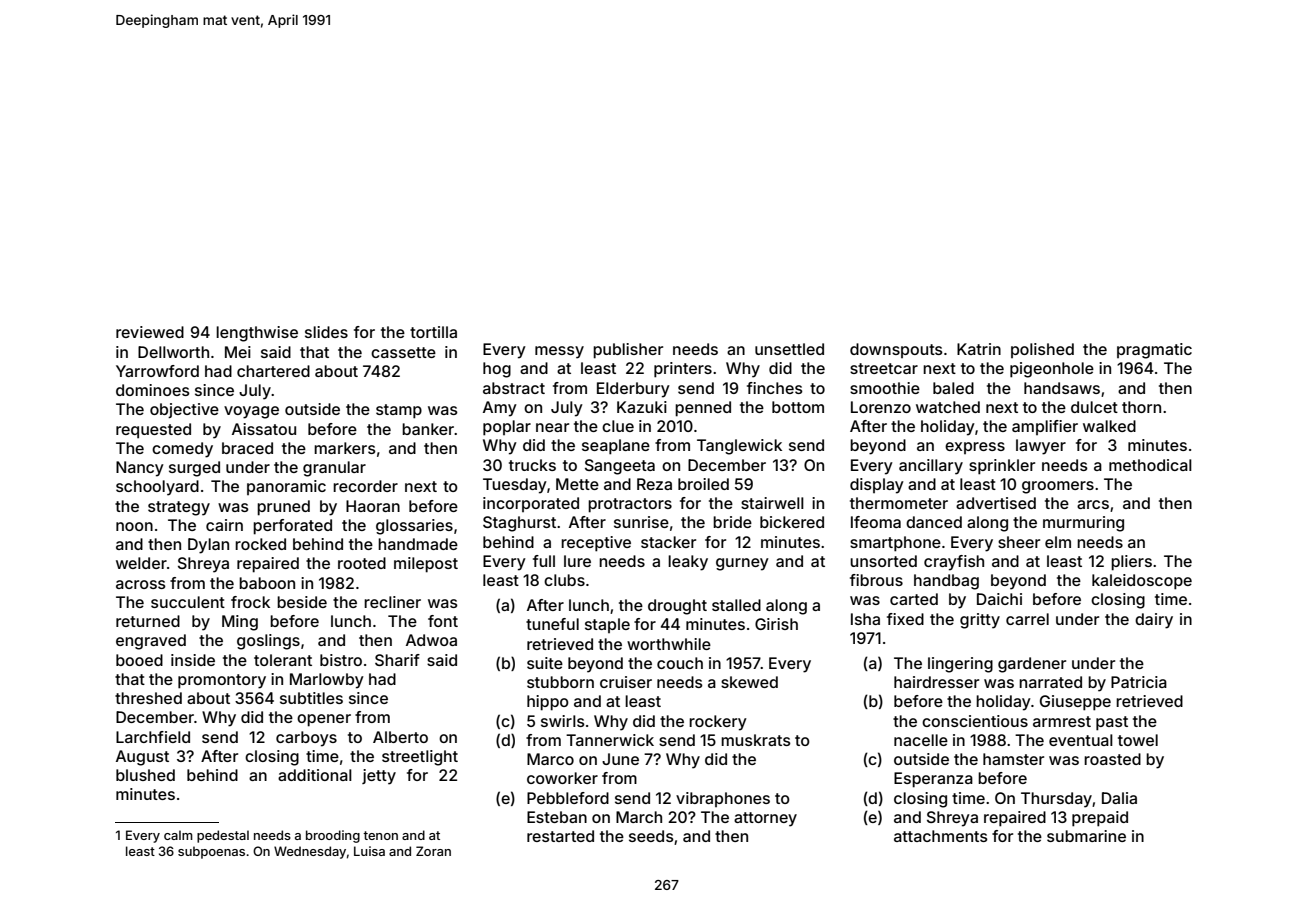 Image resolution: width=1308 pixels, height=924 pixels. What do you see at coordinates (562, 778) in the screenshot?
I see `coworker` at bounding box center [562, 778].
